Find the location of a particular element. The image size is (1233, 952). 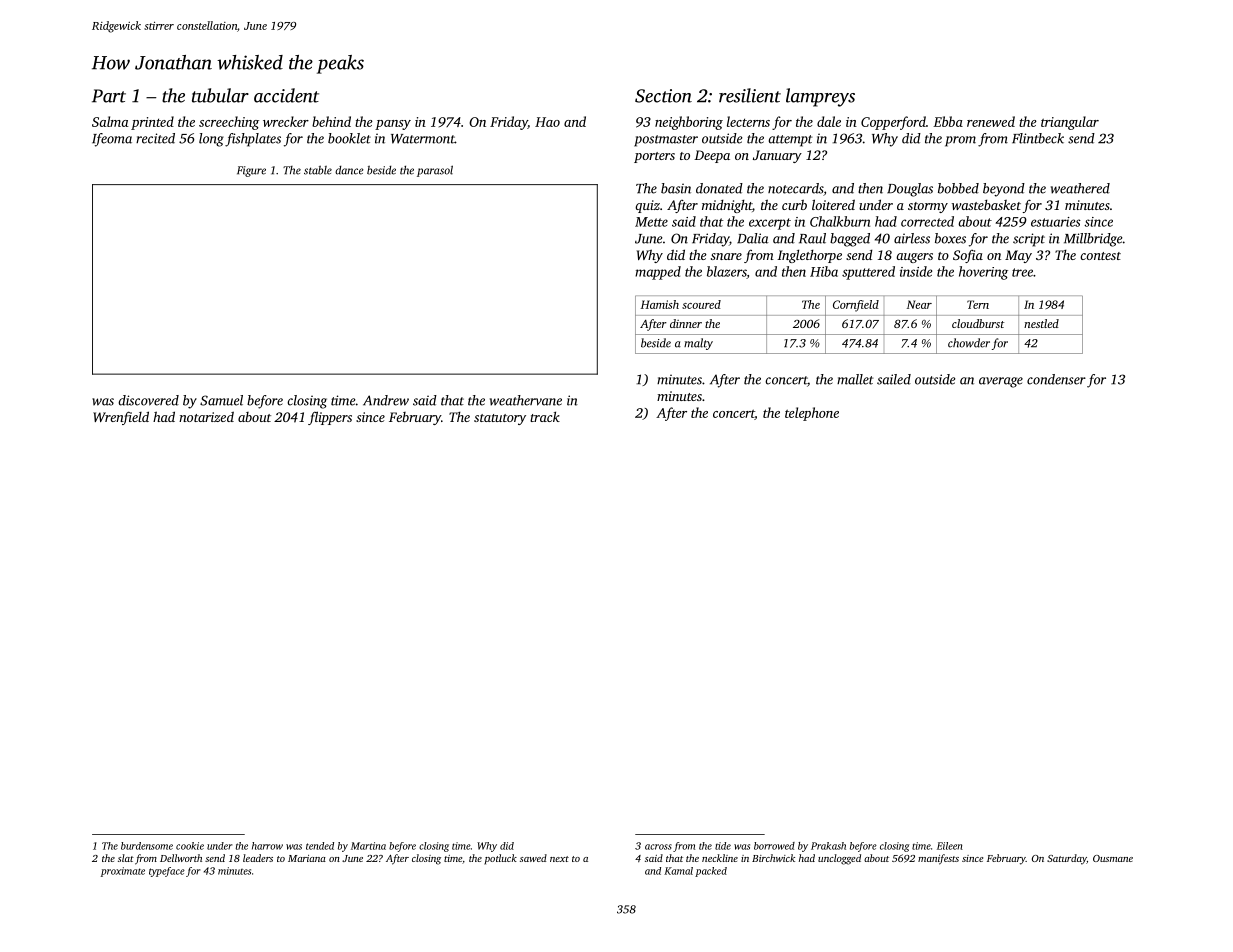

cookie is located at coordinates (190, 846).
